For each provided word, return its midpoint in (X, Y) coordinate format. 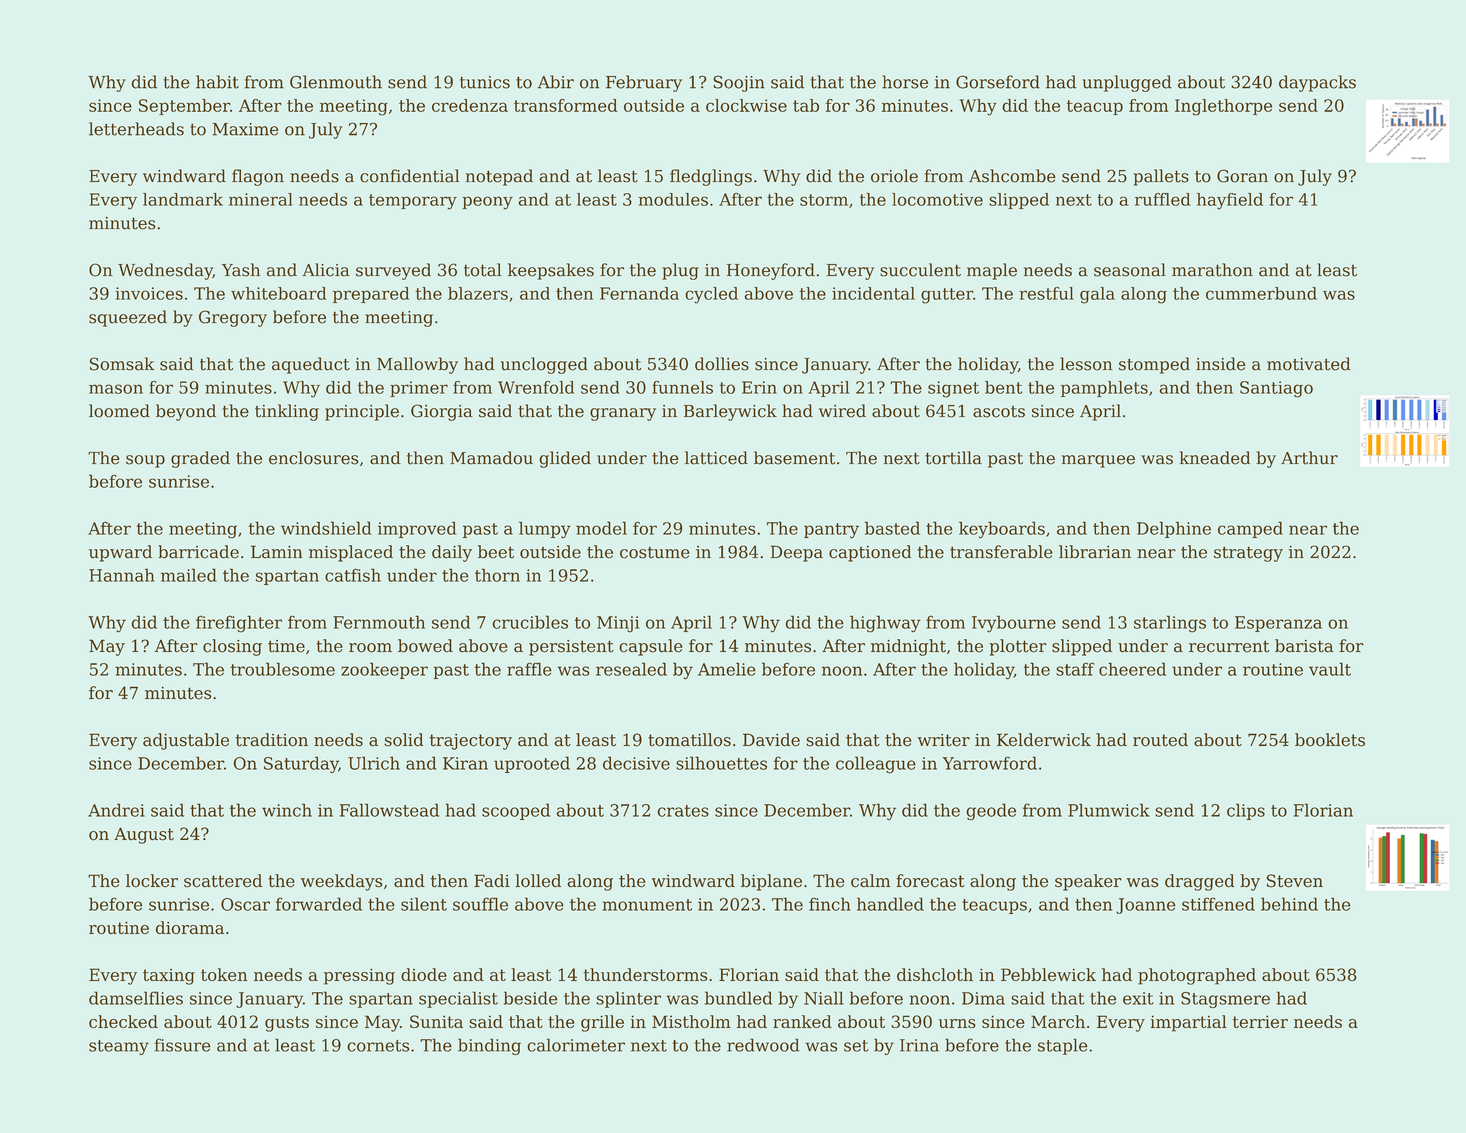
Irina (919, 1045)
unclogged (544, 365)
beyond (186, 412)
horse (905, 82)
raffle (529, 669)
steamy (119, 1047)
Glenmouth (336, 82)
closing (232, 647)
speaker (1088, 882)
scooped (516, 811)
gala (1097, 295)
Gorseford (998, 82)
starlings (1170, 624)
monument (647, 905)
